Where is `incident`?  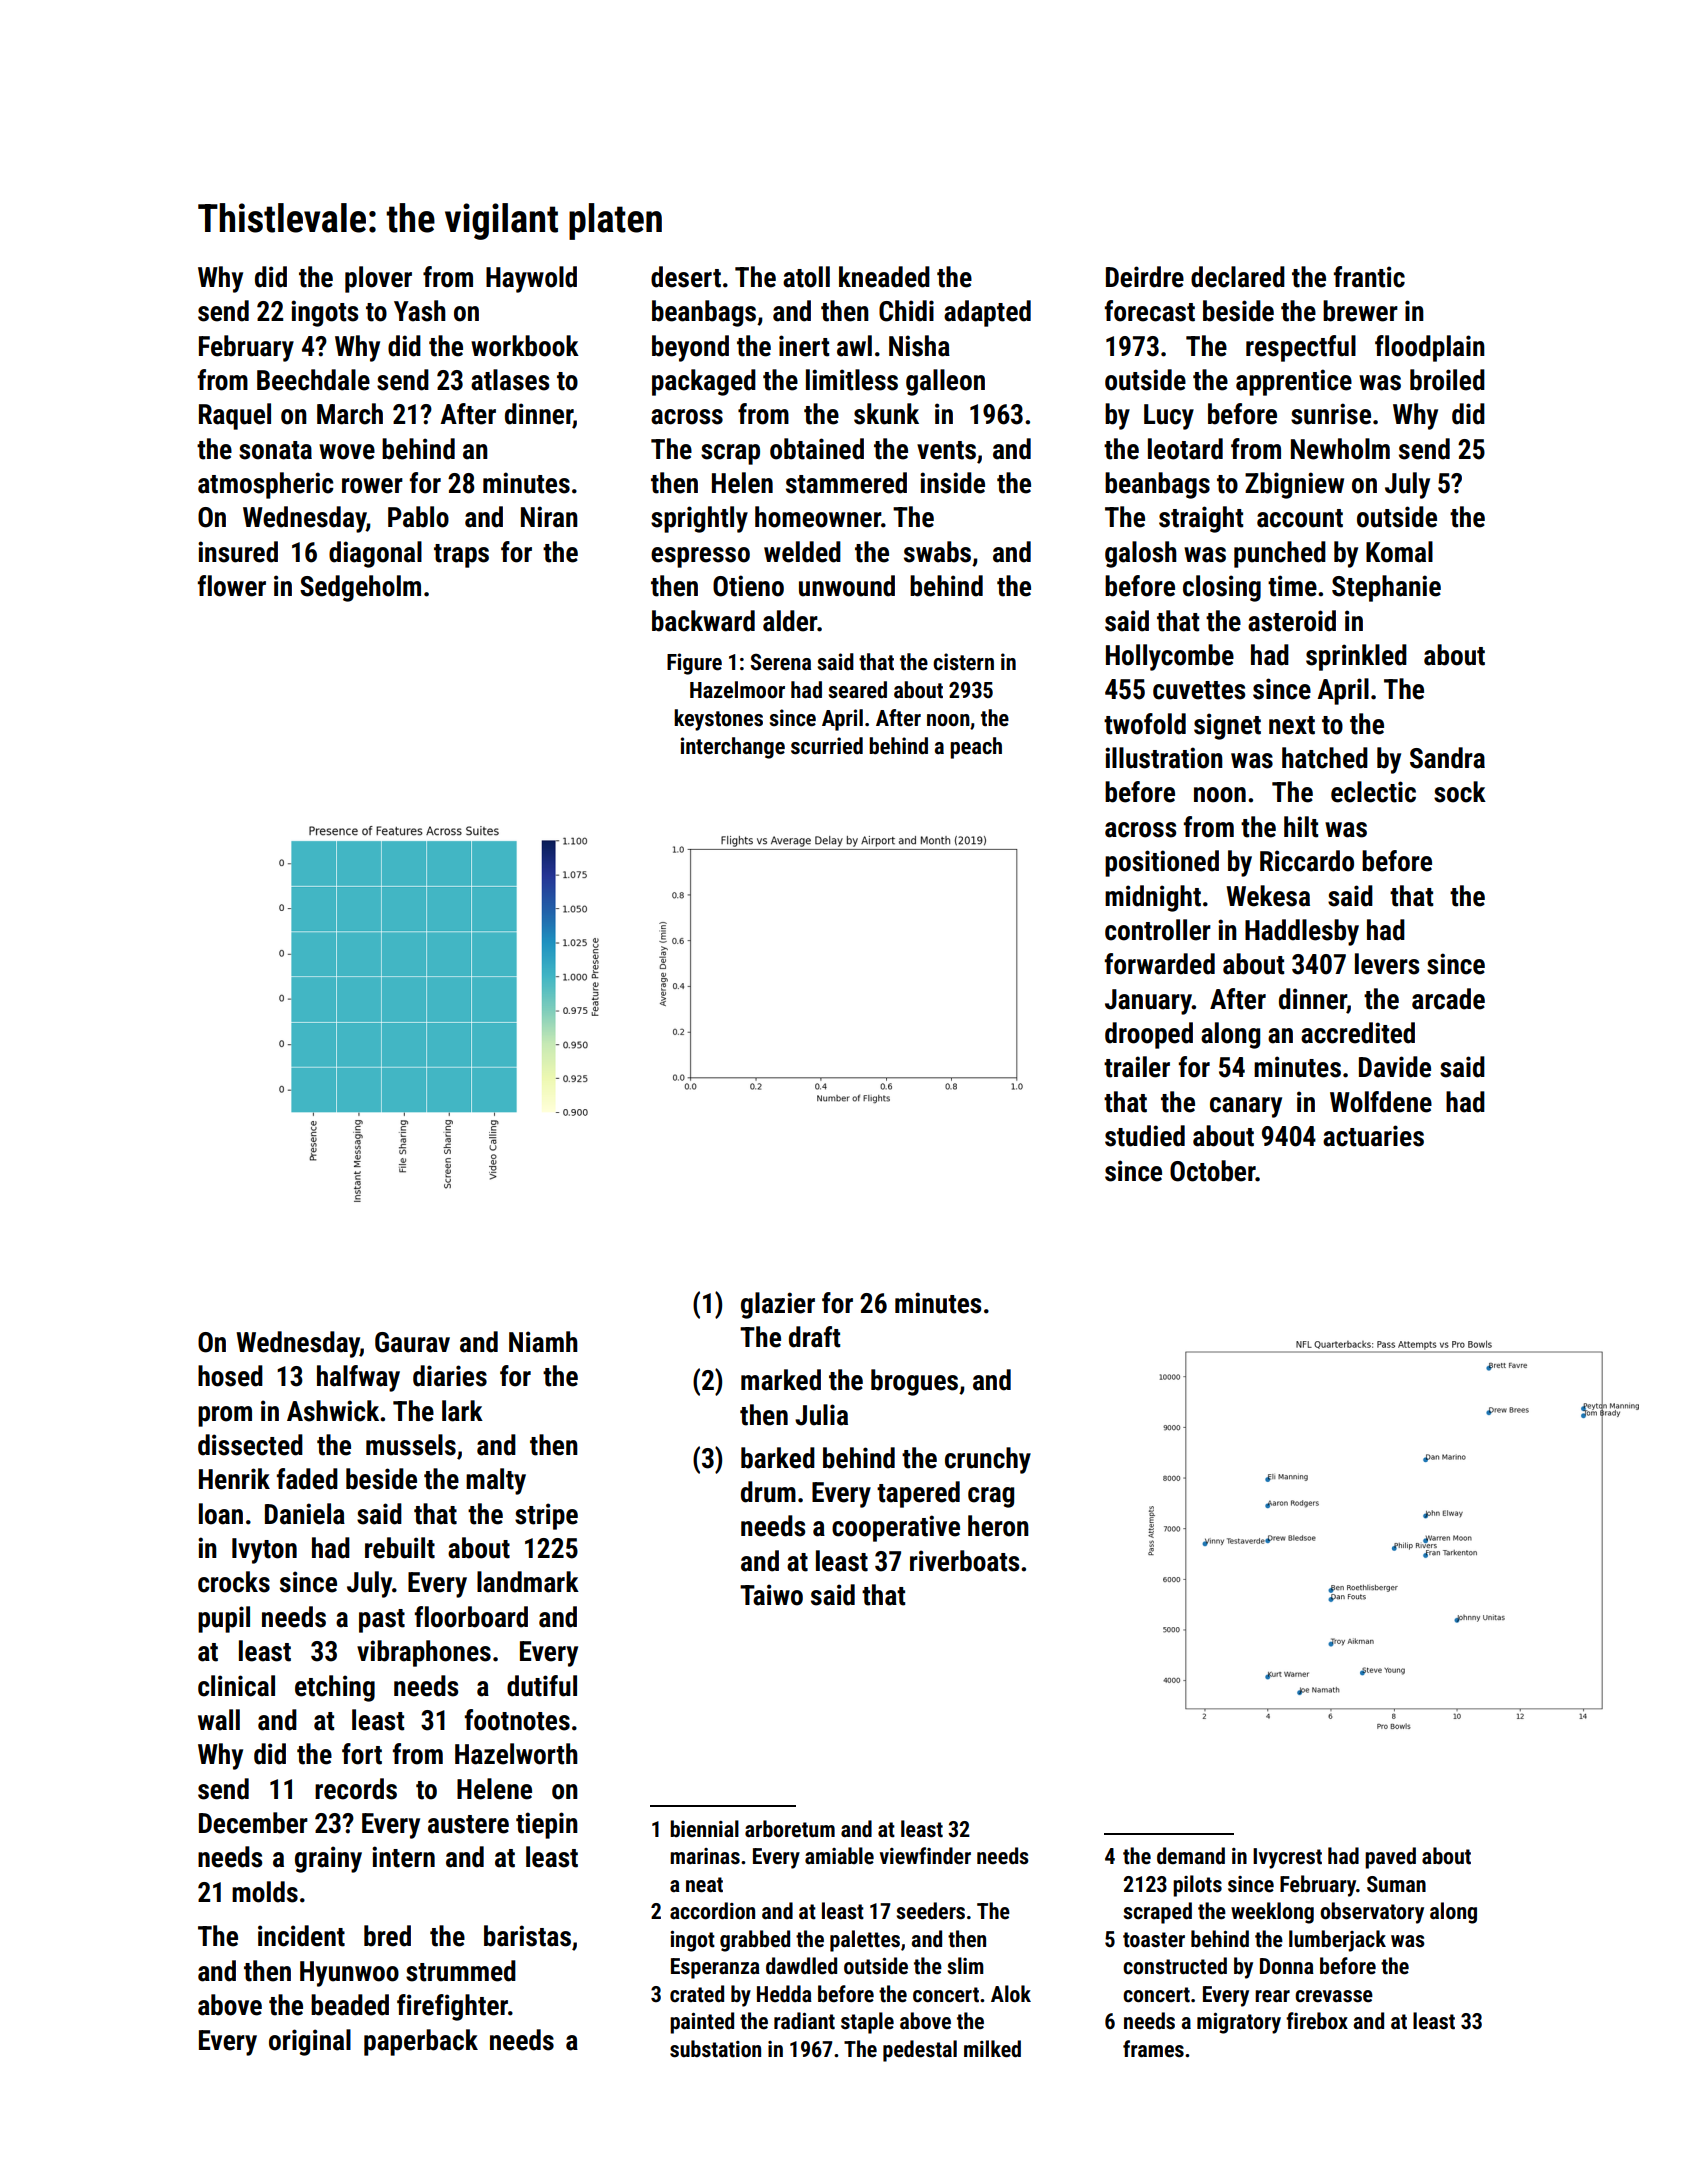 incident is located at coordinates (301, 1936).
